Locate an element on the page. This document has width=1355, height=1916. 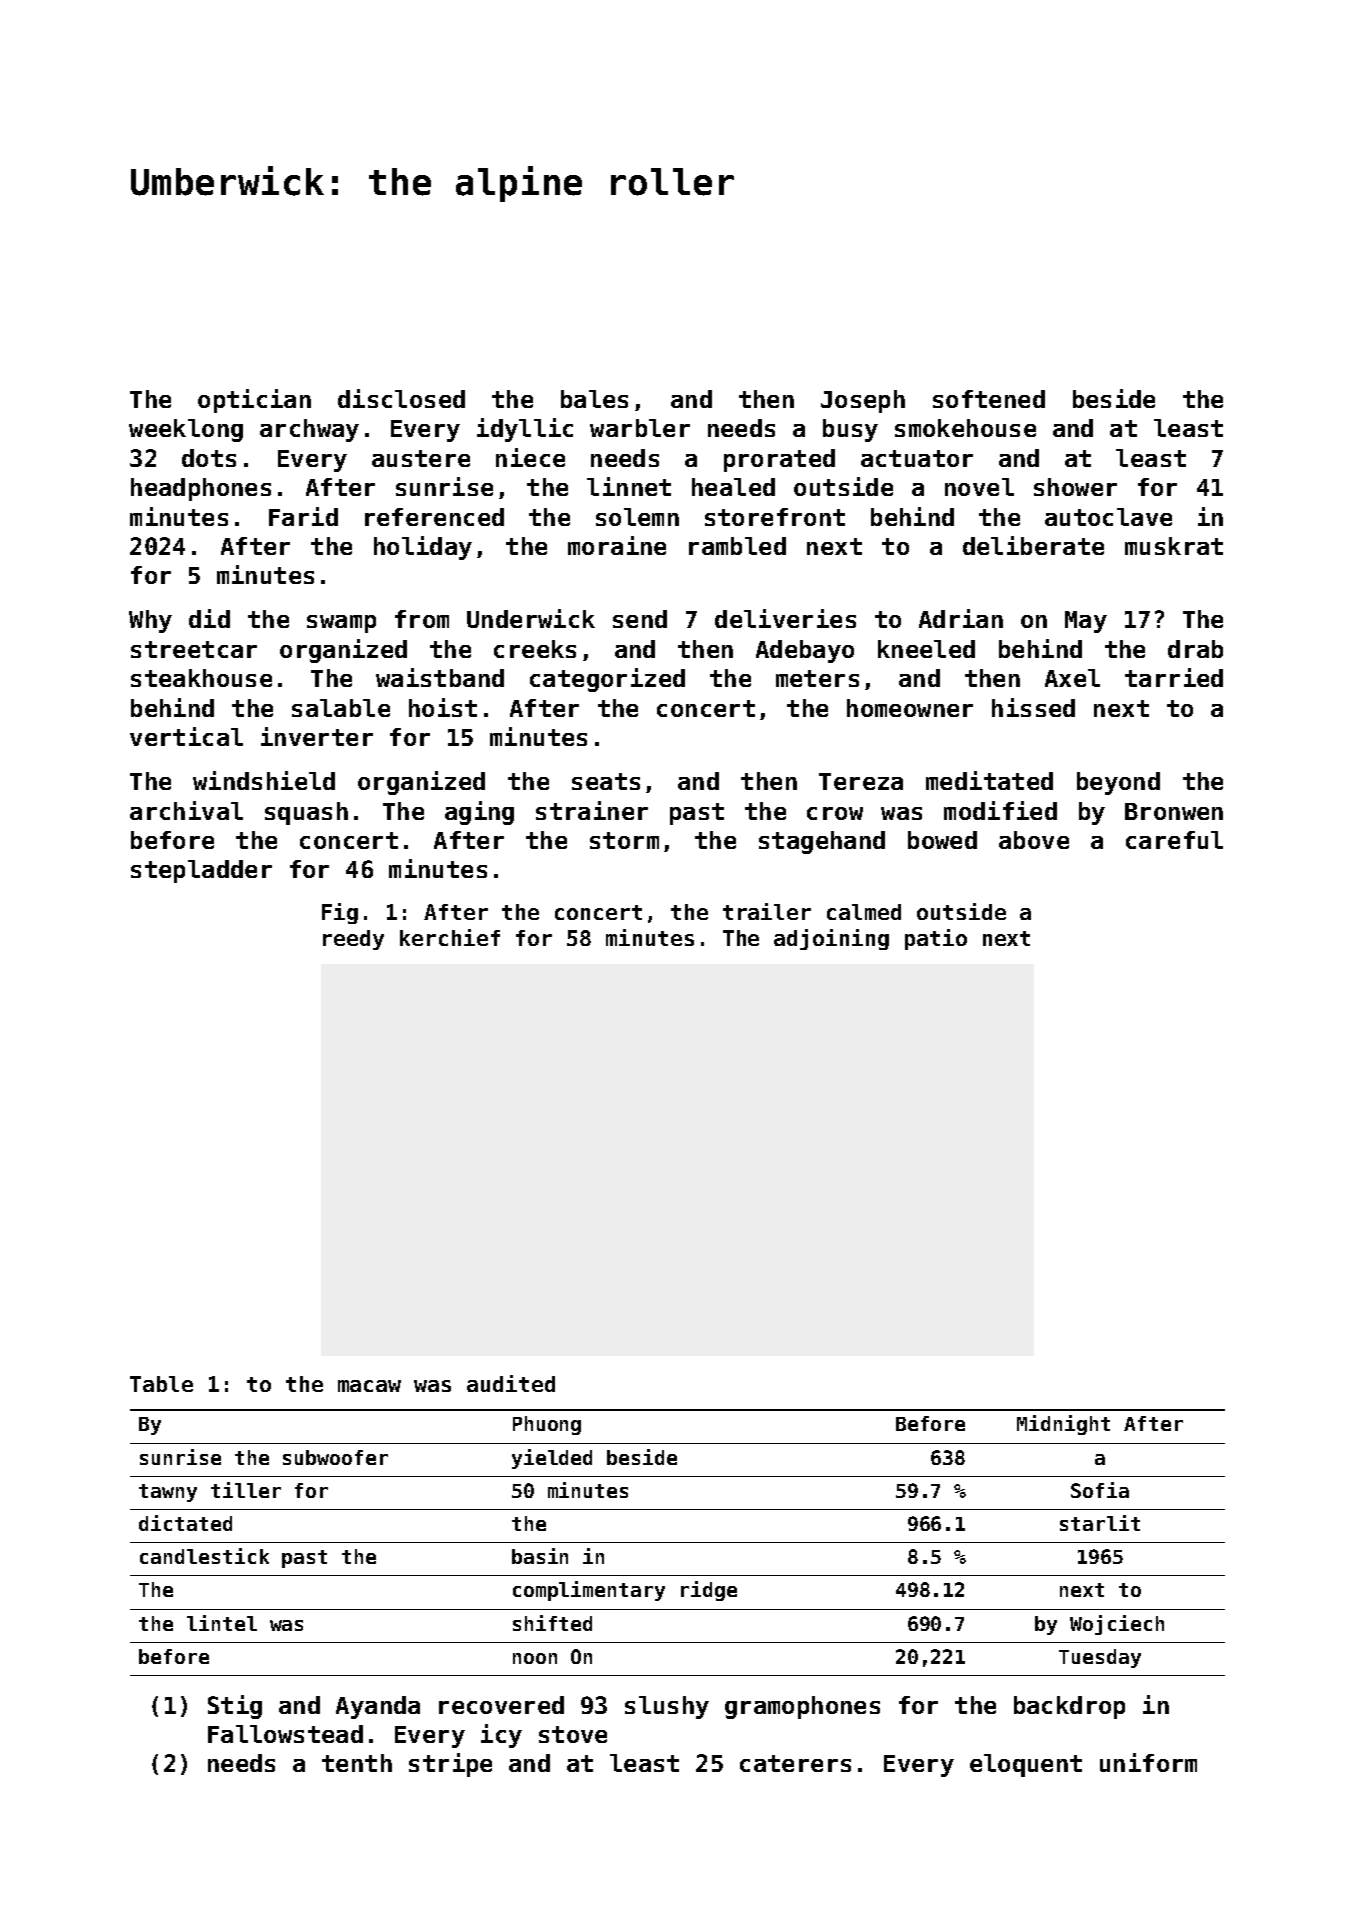
trailer is located at coordinates (767, 911).
